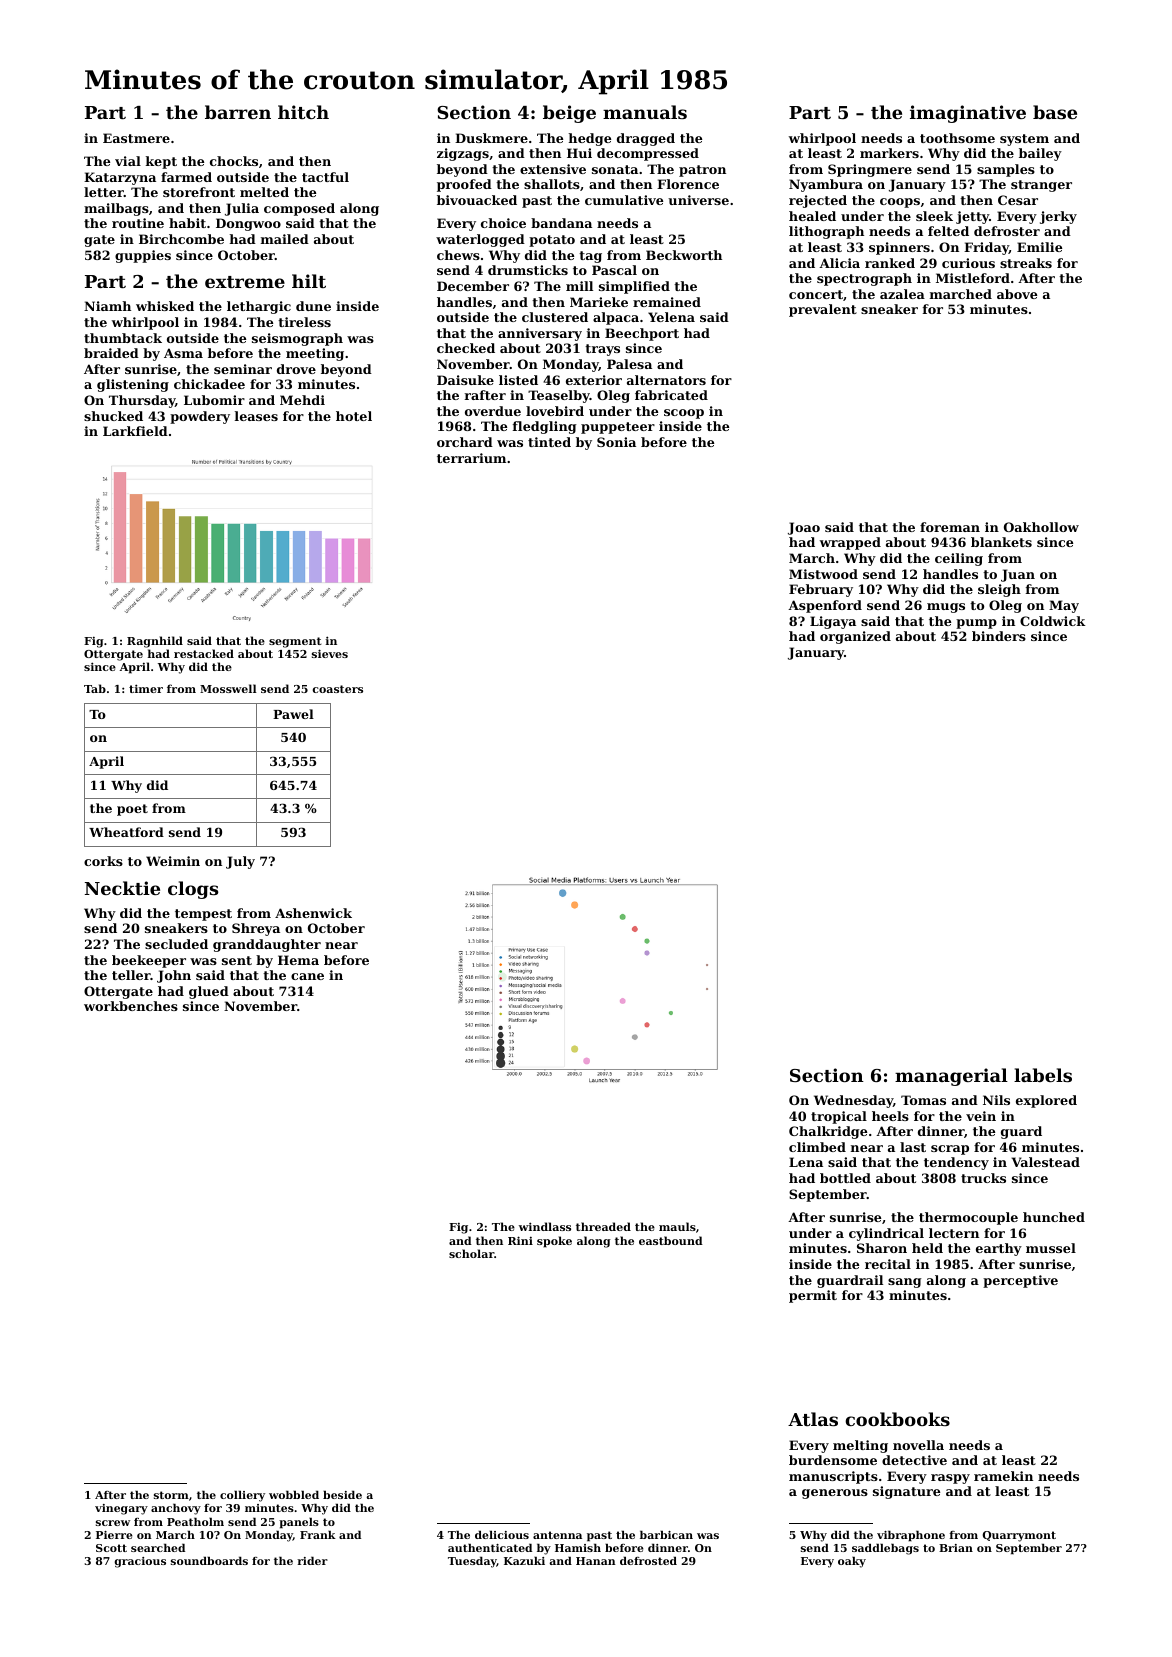  I want to click on guppies, so click(143, 256).
